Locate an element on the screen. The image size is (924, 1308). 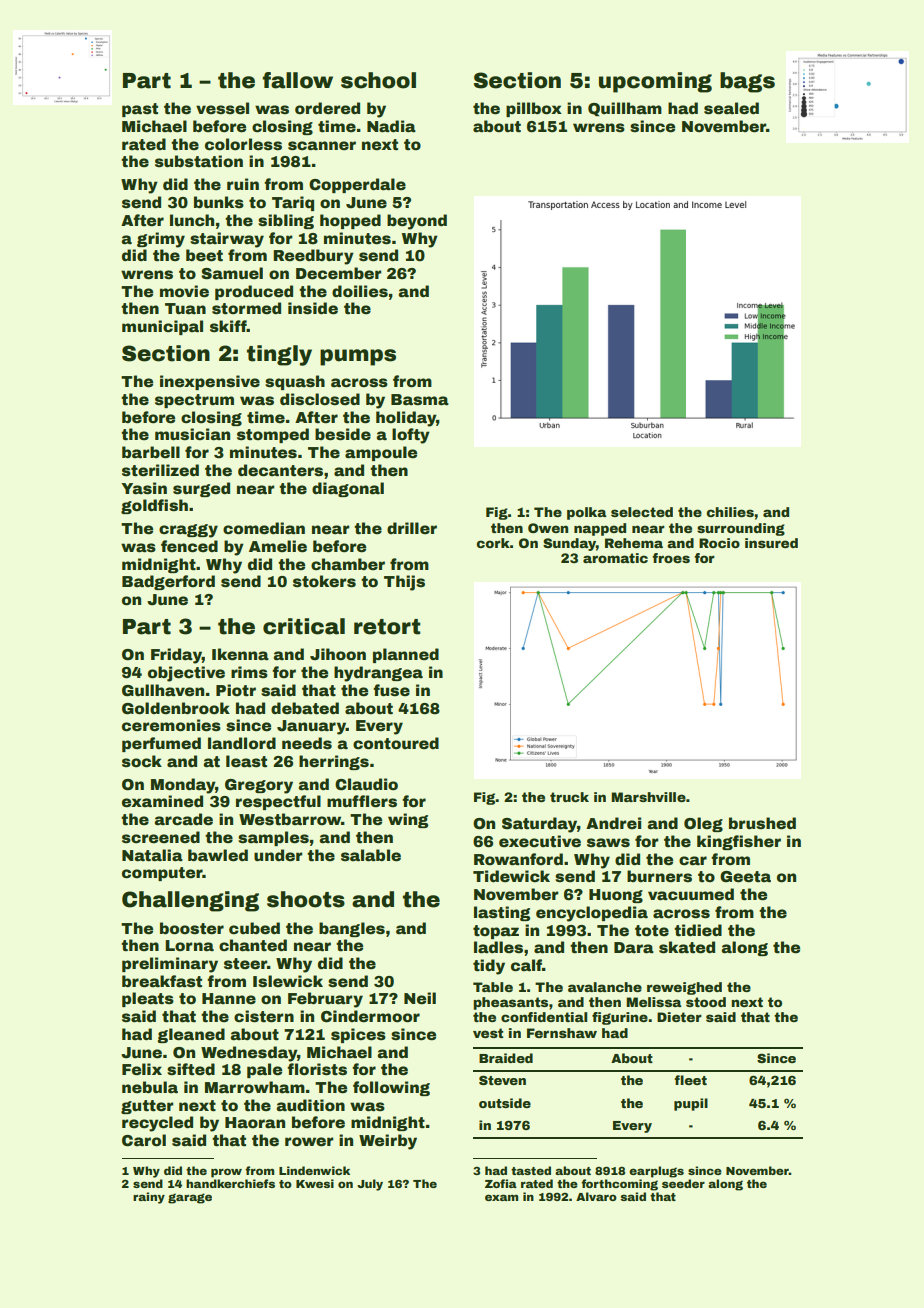
Badgerford is located at coordinates (168, 582).
